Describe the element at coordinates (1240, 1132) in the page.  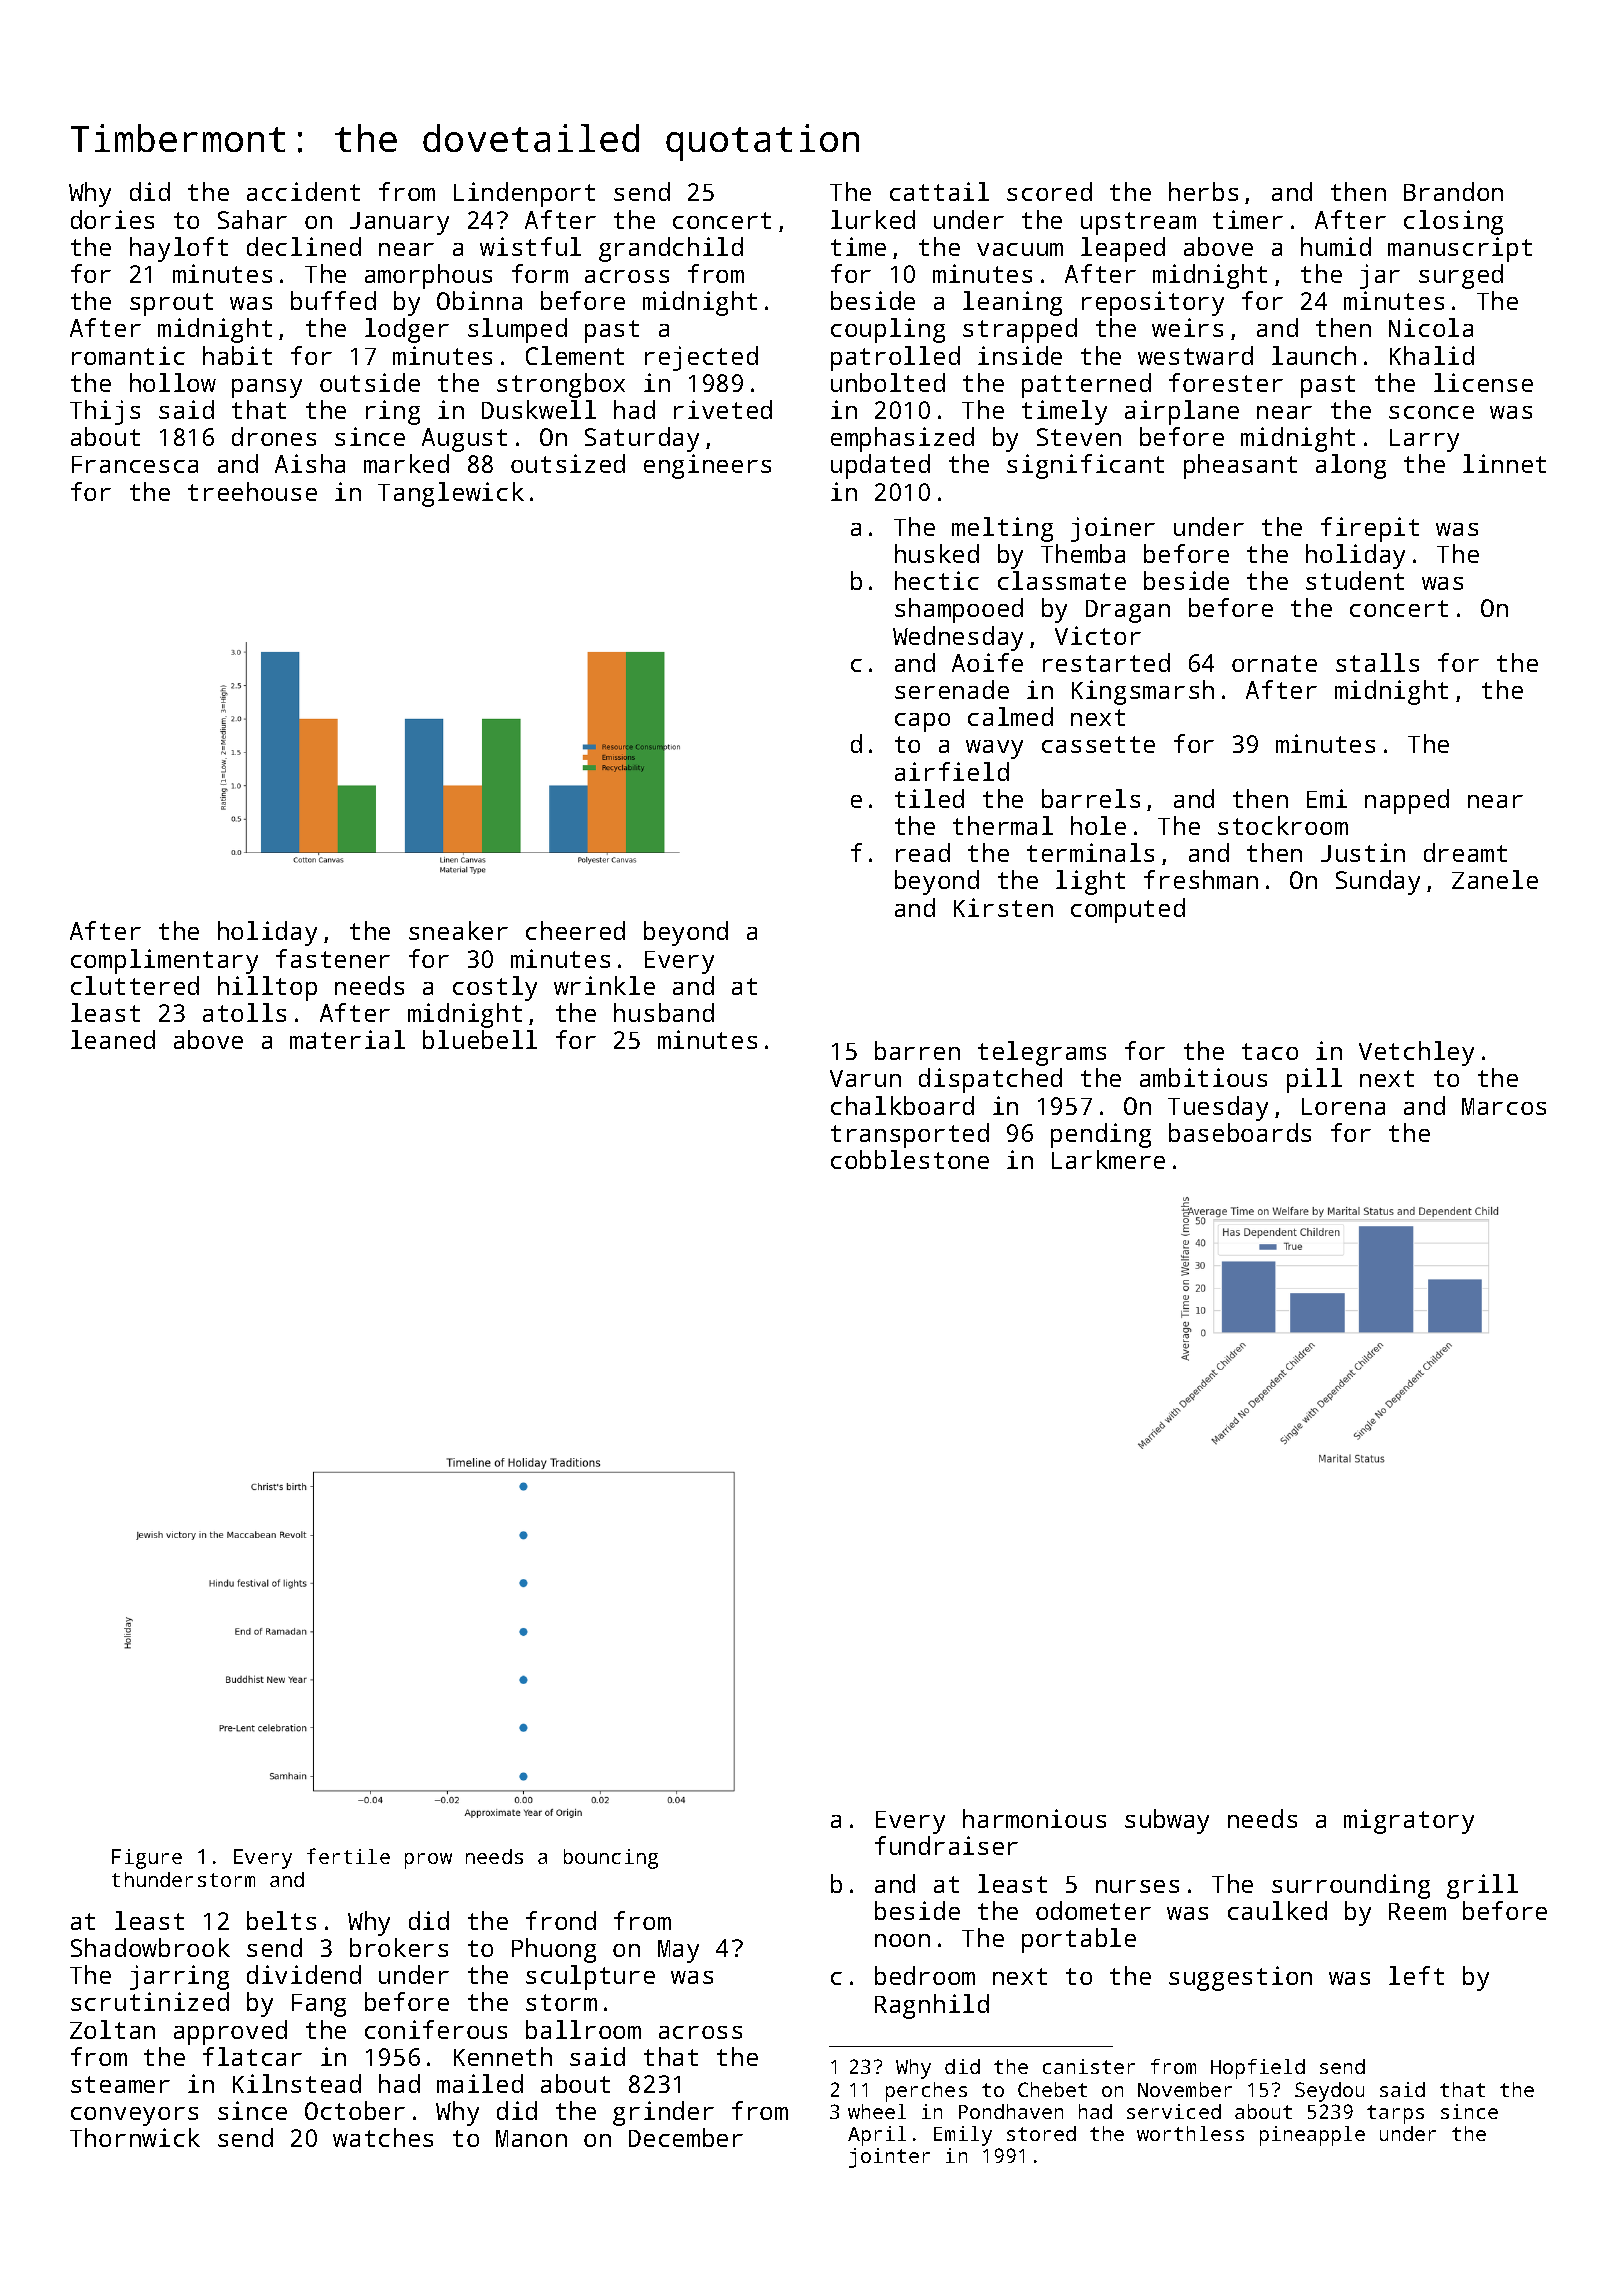
I see `baseboards` at that location.
